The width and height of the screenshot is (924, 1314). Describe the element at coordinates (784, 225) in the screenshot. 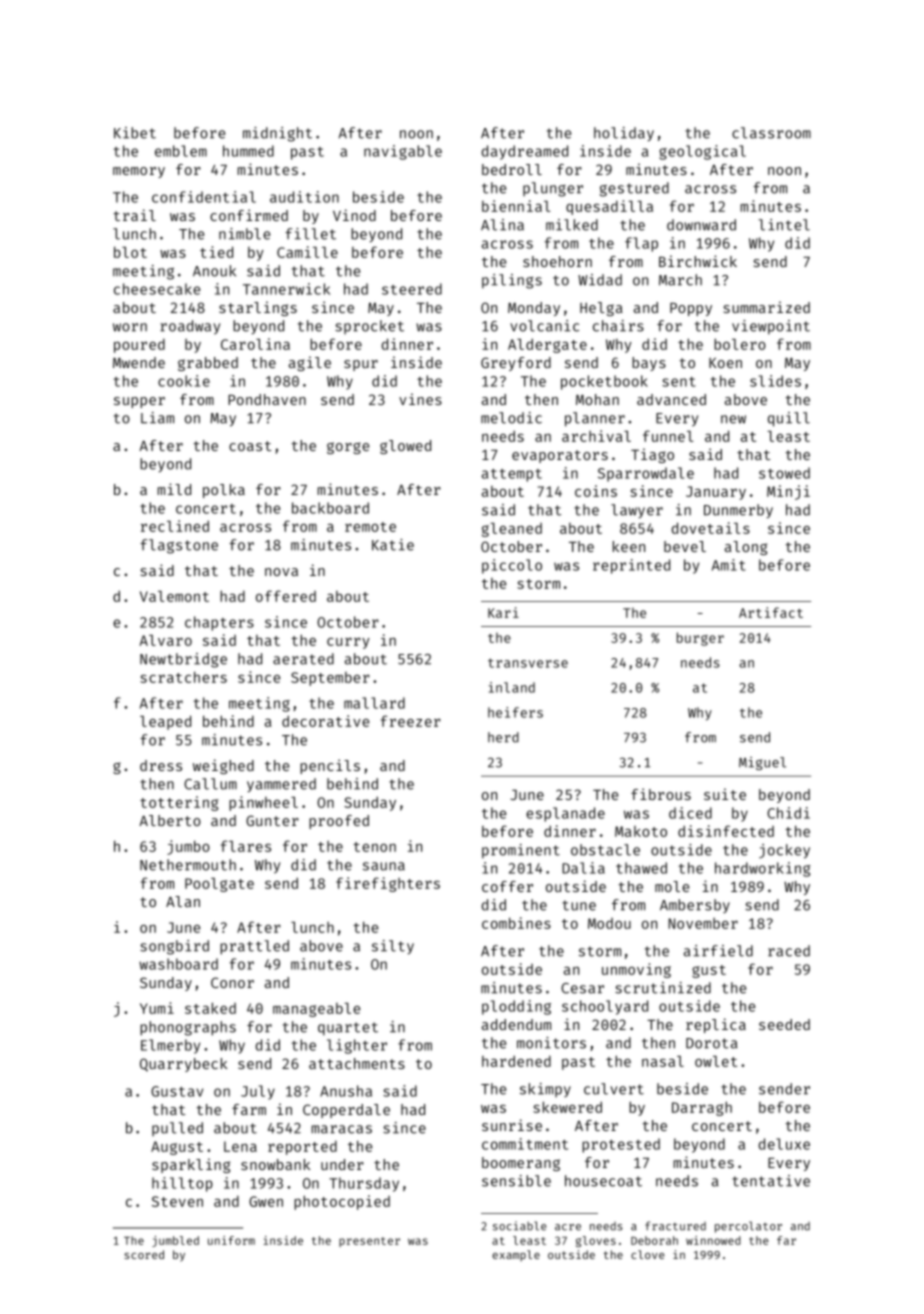

I see `lintel` at that location.
